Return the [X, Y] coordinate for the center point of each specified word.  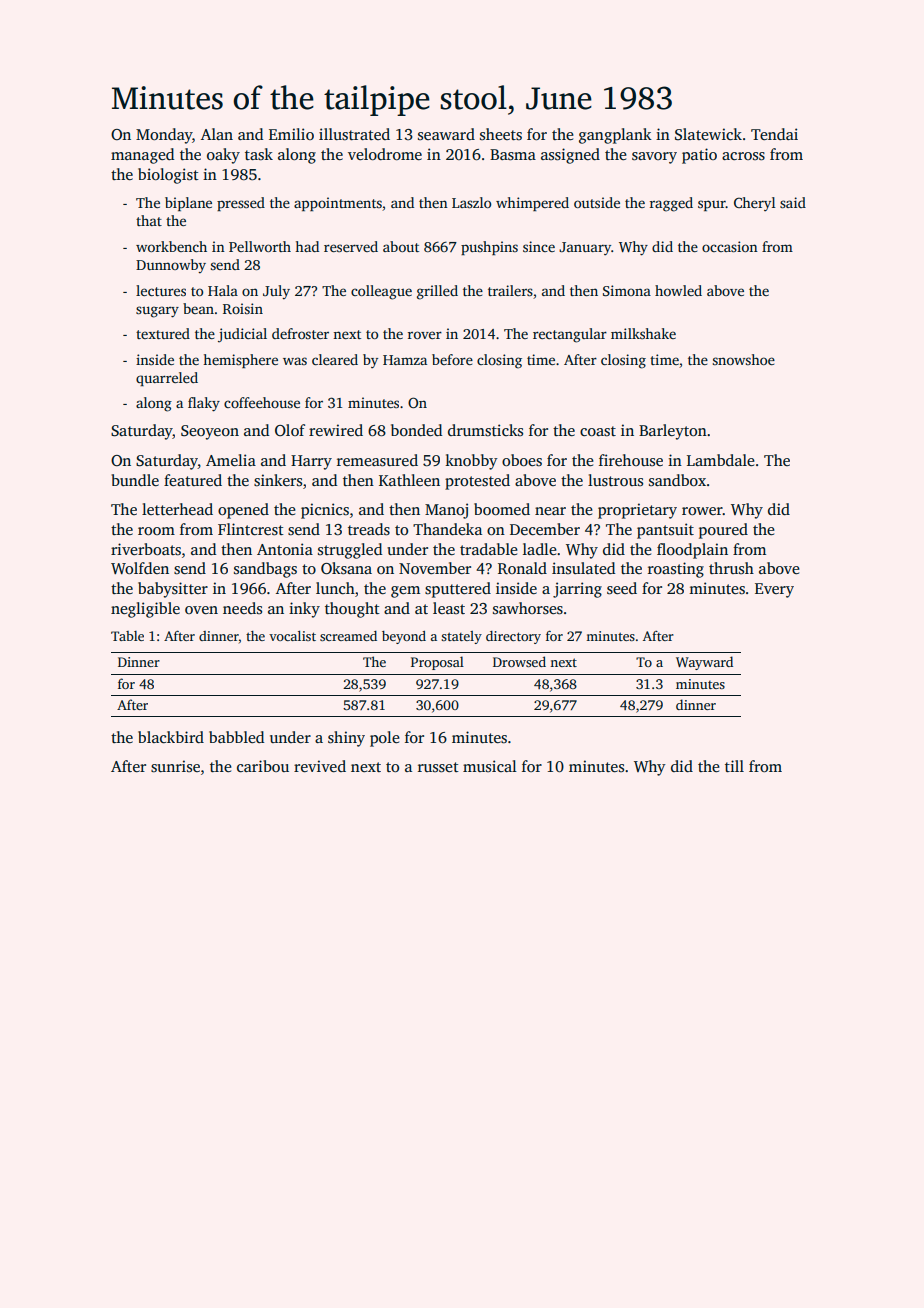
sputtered [458, 590]
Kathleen [409, 480]
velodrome [385, 154]
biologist [168, 176]
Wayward [704, 663]
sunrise [175, 766]
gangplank [615, 136]
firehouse [631, 460]
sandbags [265, 570]
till [734, 766]
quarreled [167, 379]
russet [438, 767]
